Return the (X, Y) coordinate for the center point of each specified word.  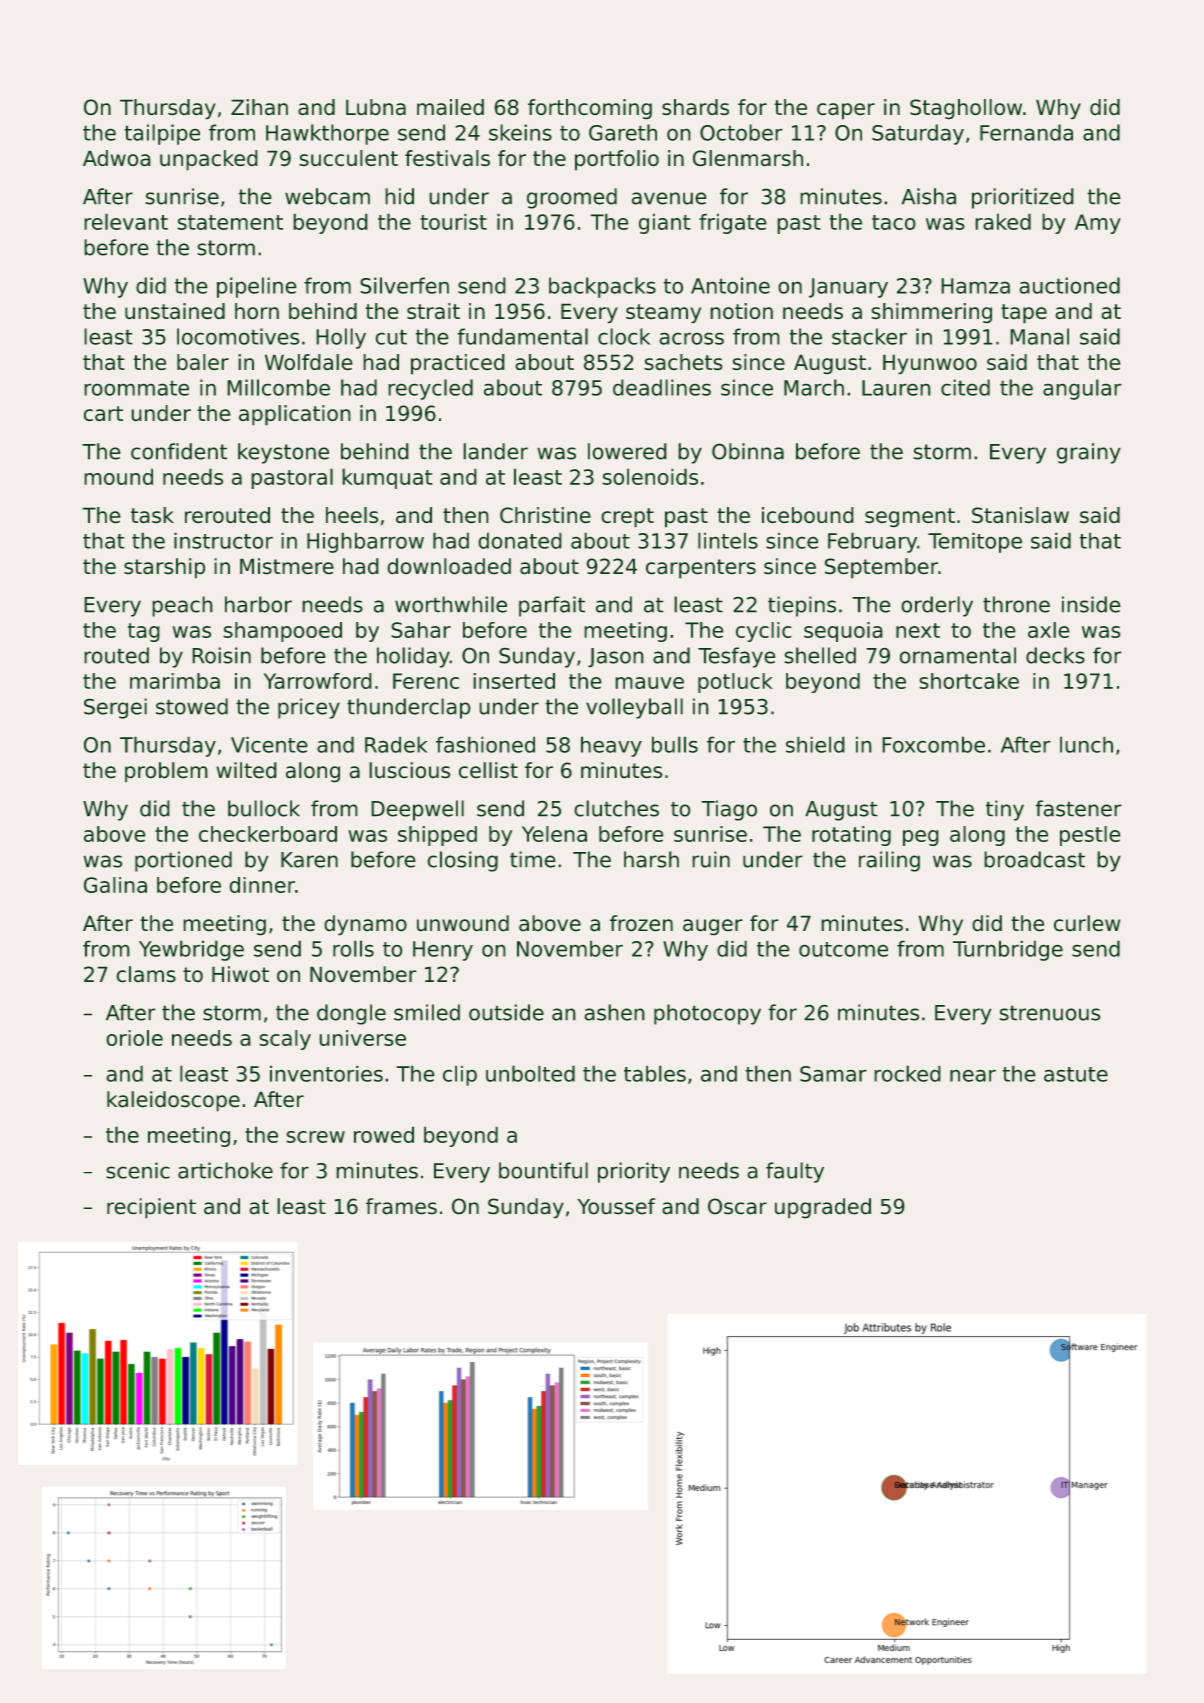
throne (1016, 604)
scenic (138, 1170)
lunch (1086, 744)
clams (146, 974)
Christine (545, 515)
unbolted (530, 1073)
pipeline (257, 287)
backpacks (602, 287)
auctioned (1069, 285)
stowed (192, 706)
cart (103, 414)
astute (1076, 1074)
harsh (651, 859)
